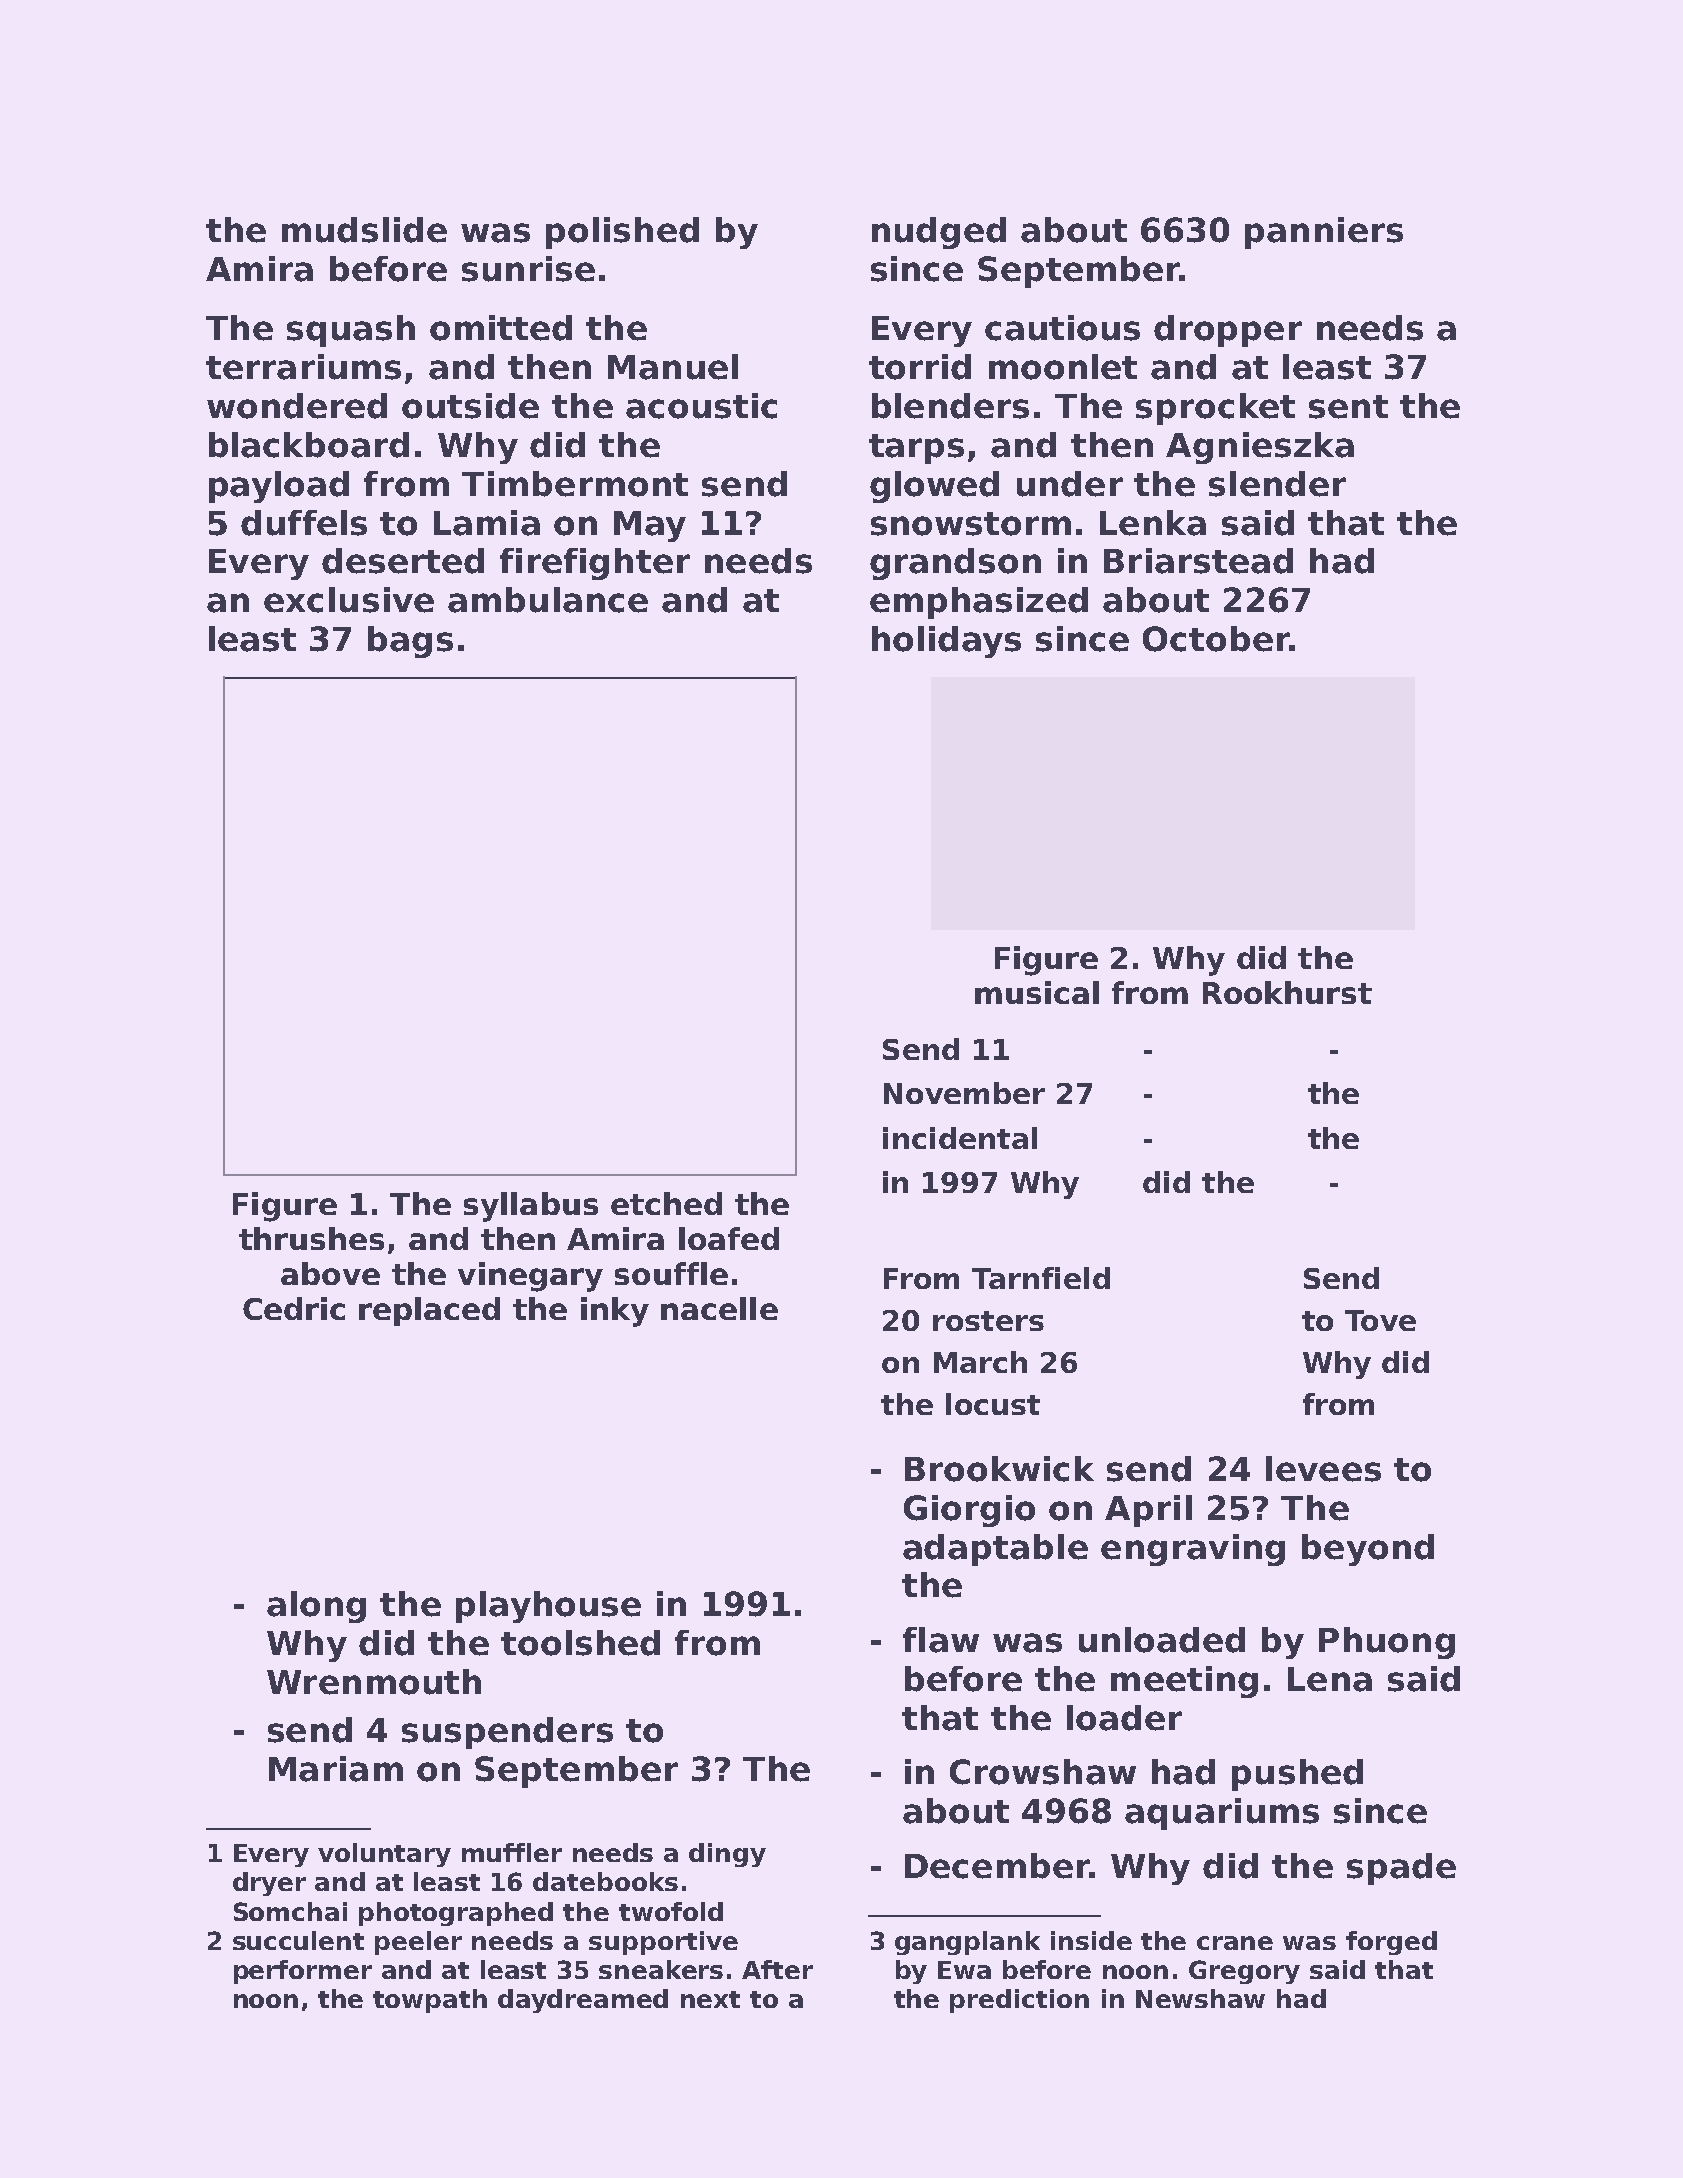 The height and width of the image is (2178, 1683). What do you see at coordinates (939, 233) in the image?
I see `nudged` at bounding box center [939, 233].
